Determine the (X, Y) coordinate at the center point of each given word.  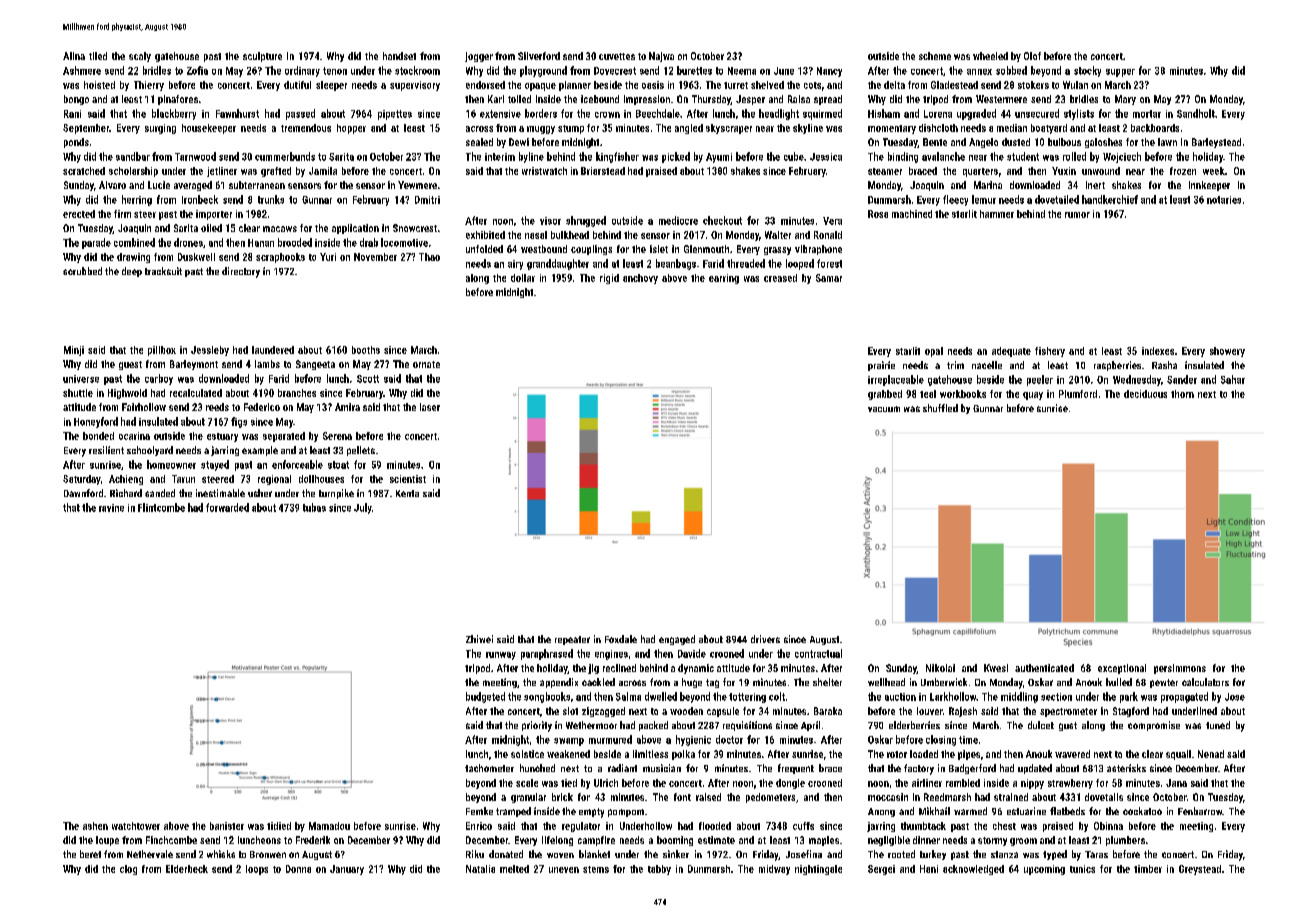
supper (1120, 73)
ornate (426, 364)
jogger (479, 57)
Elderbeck (187, 869)
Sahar (1233, 379)
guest (130, 365)
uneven (564, 870)
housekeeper (209, 129)
